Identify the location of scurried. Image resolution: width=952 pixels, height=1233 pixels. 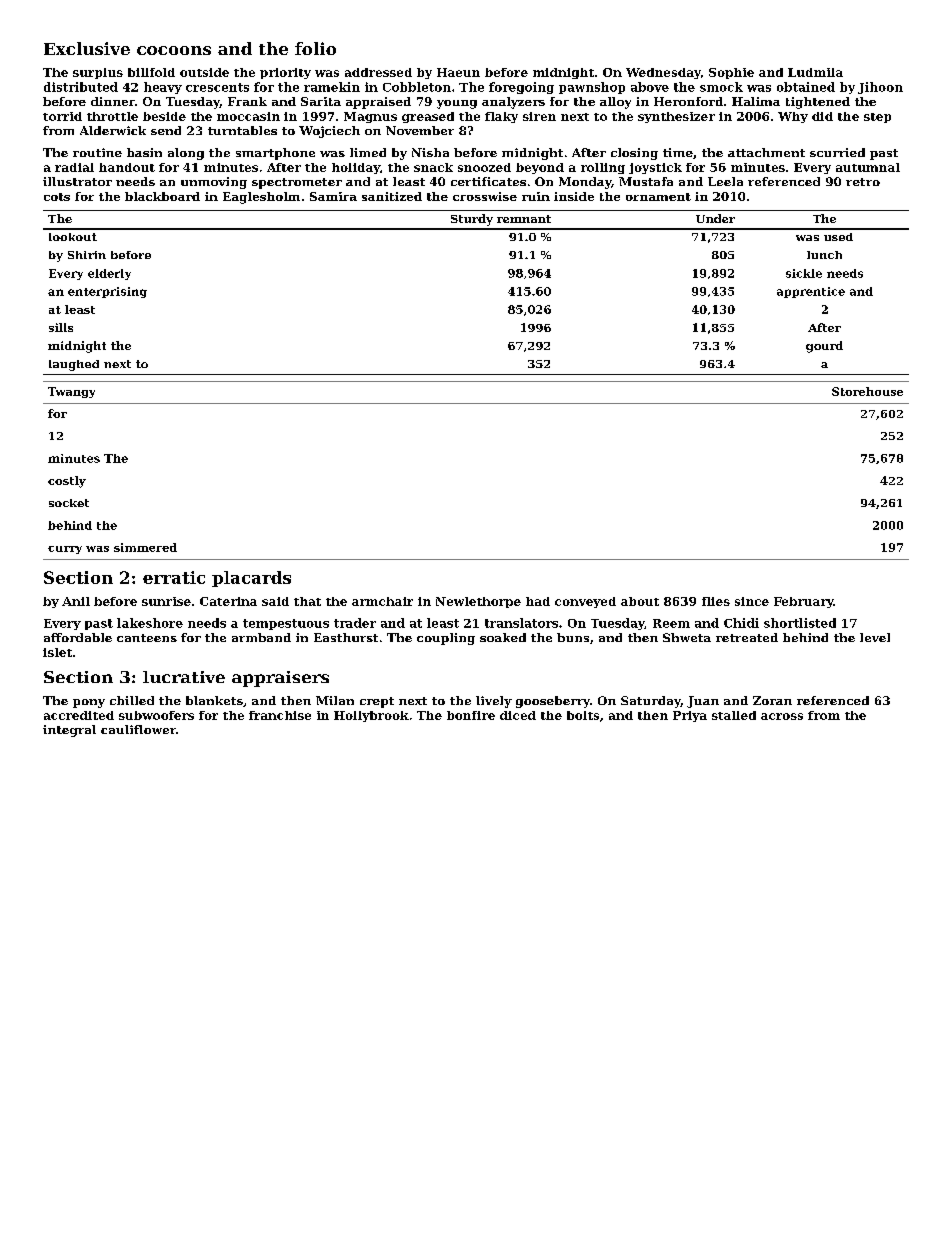
(837, 152).
